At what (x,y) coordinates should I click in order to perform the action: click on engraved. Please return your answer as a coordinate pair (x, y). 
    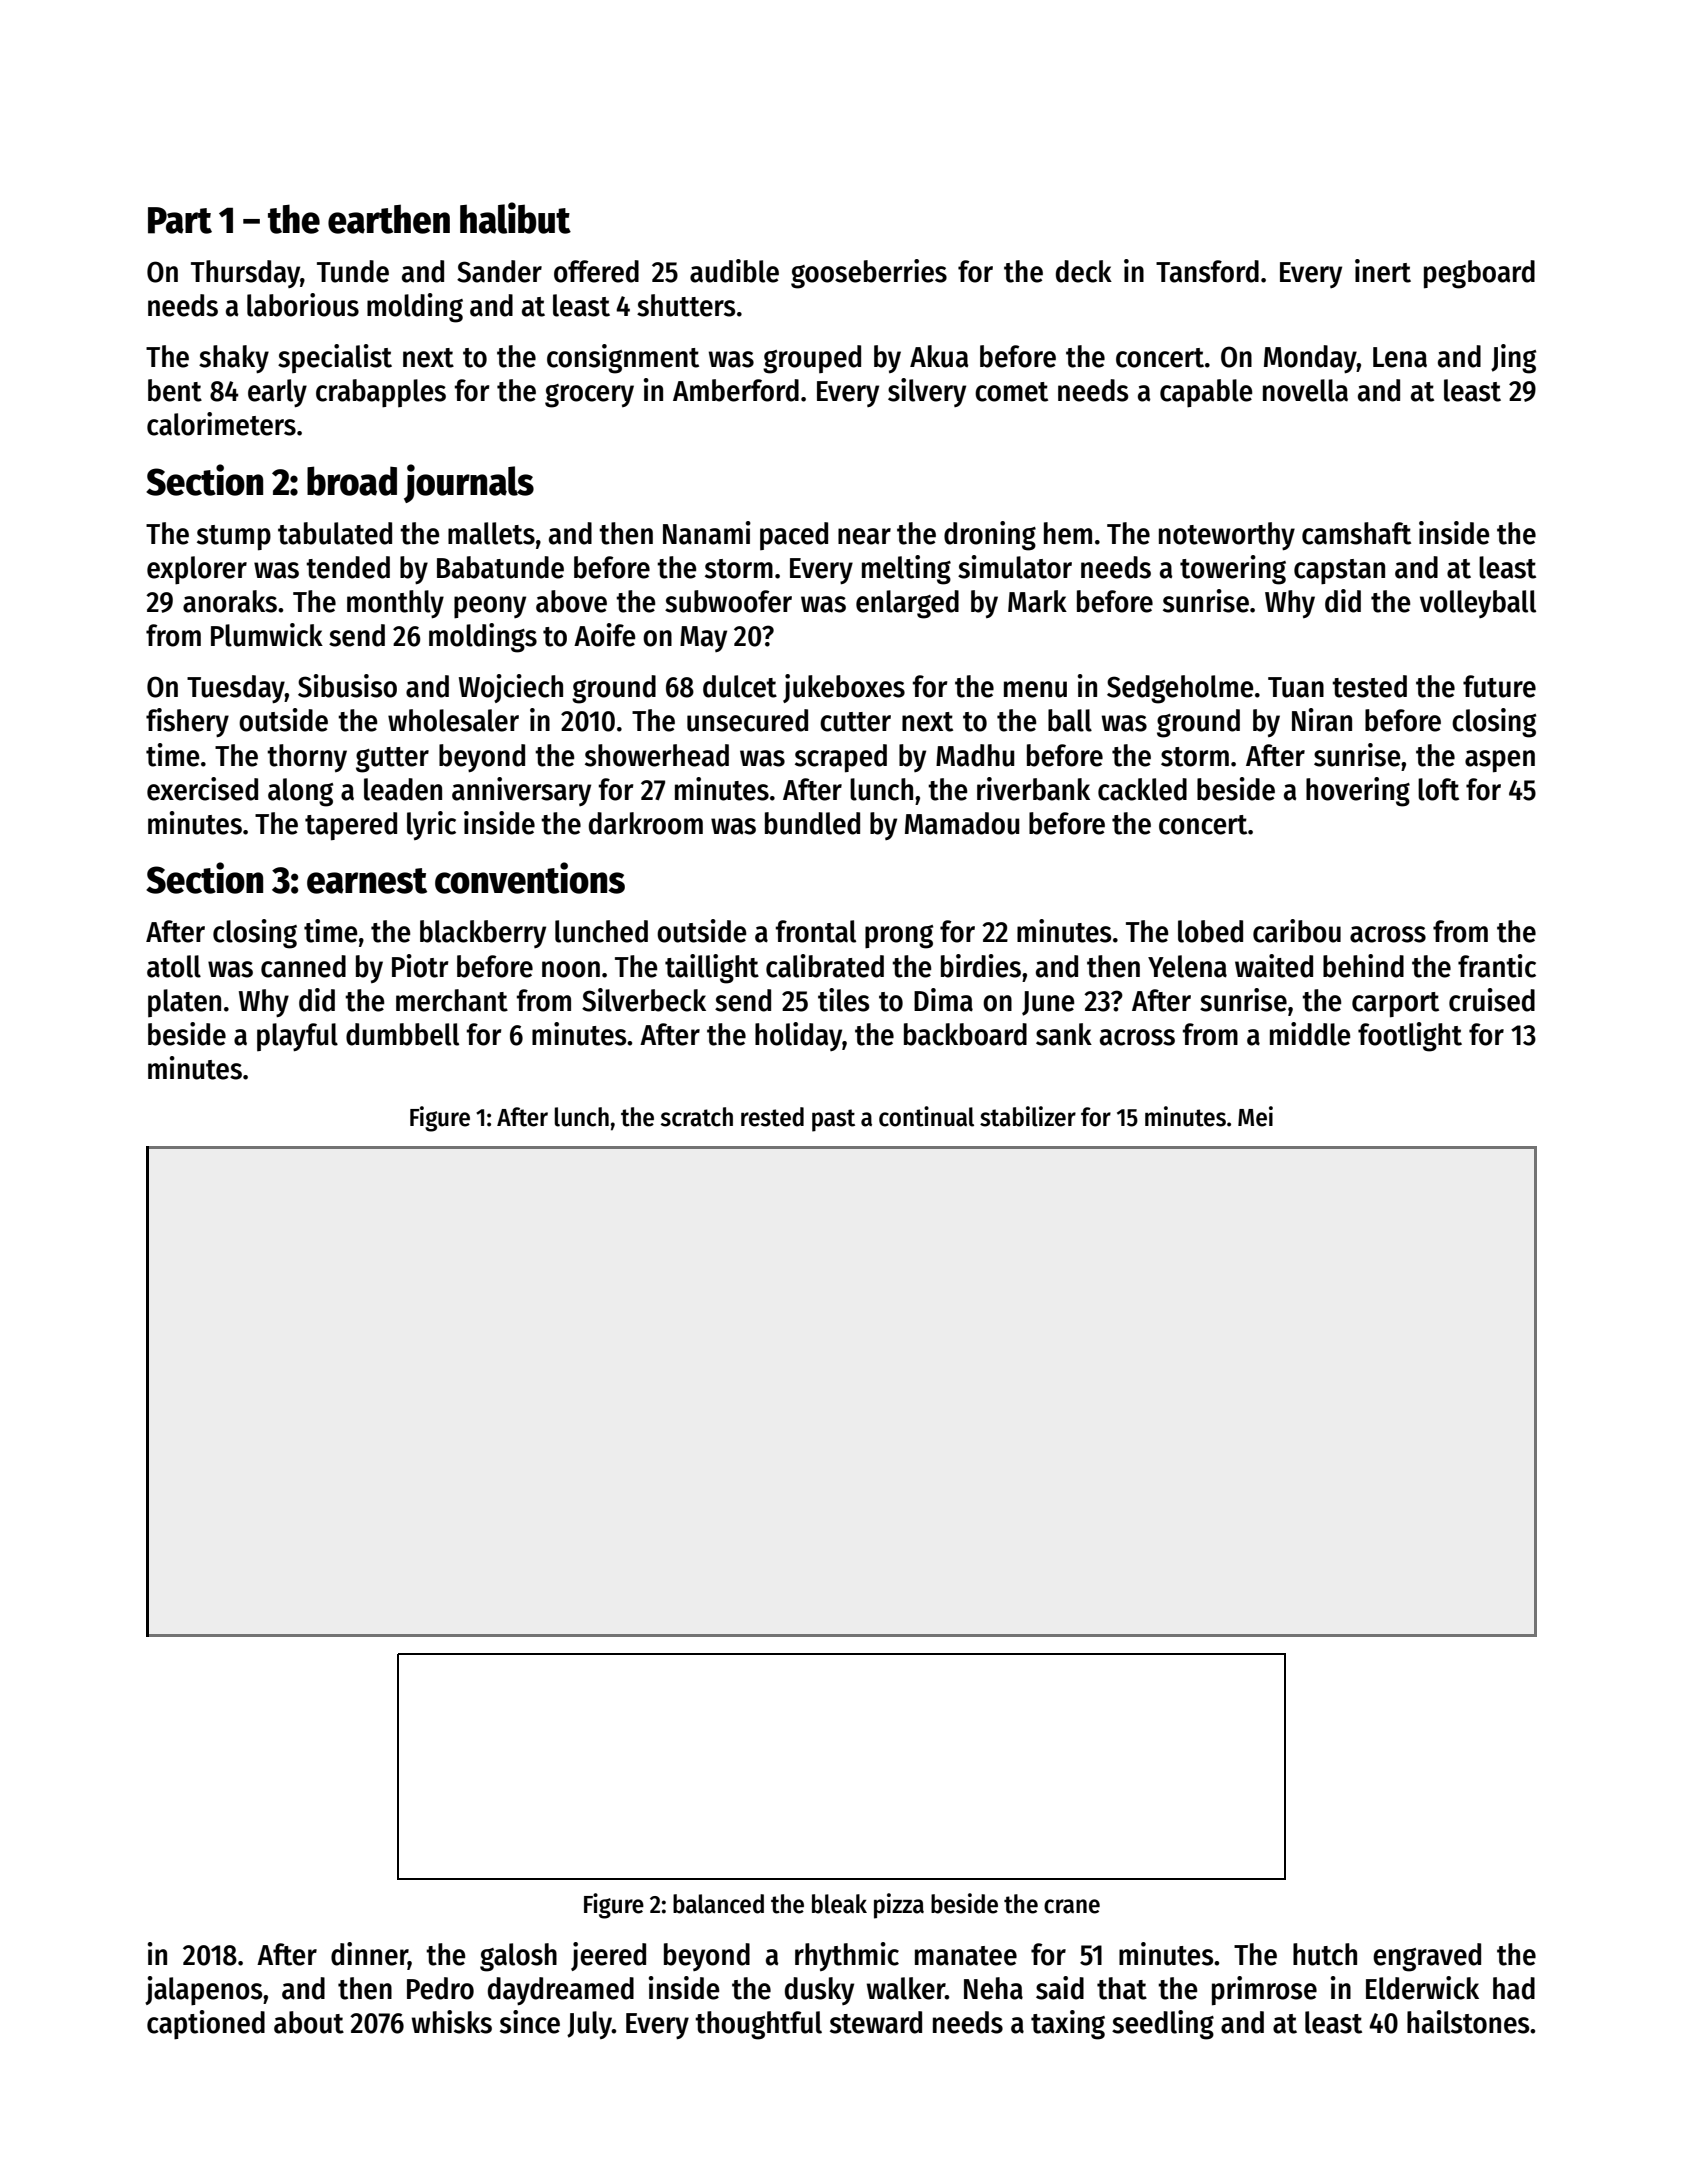
    Looking at the image, I should click on (1427, 1957).
